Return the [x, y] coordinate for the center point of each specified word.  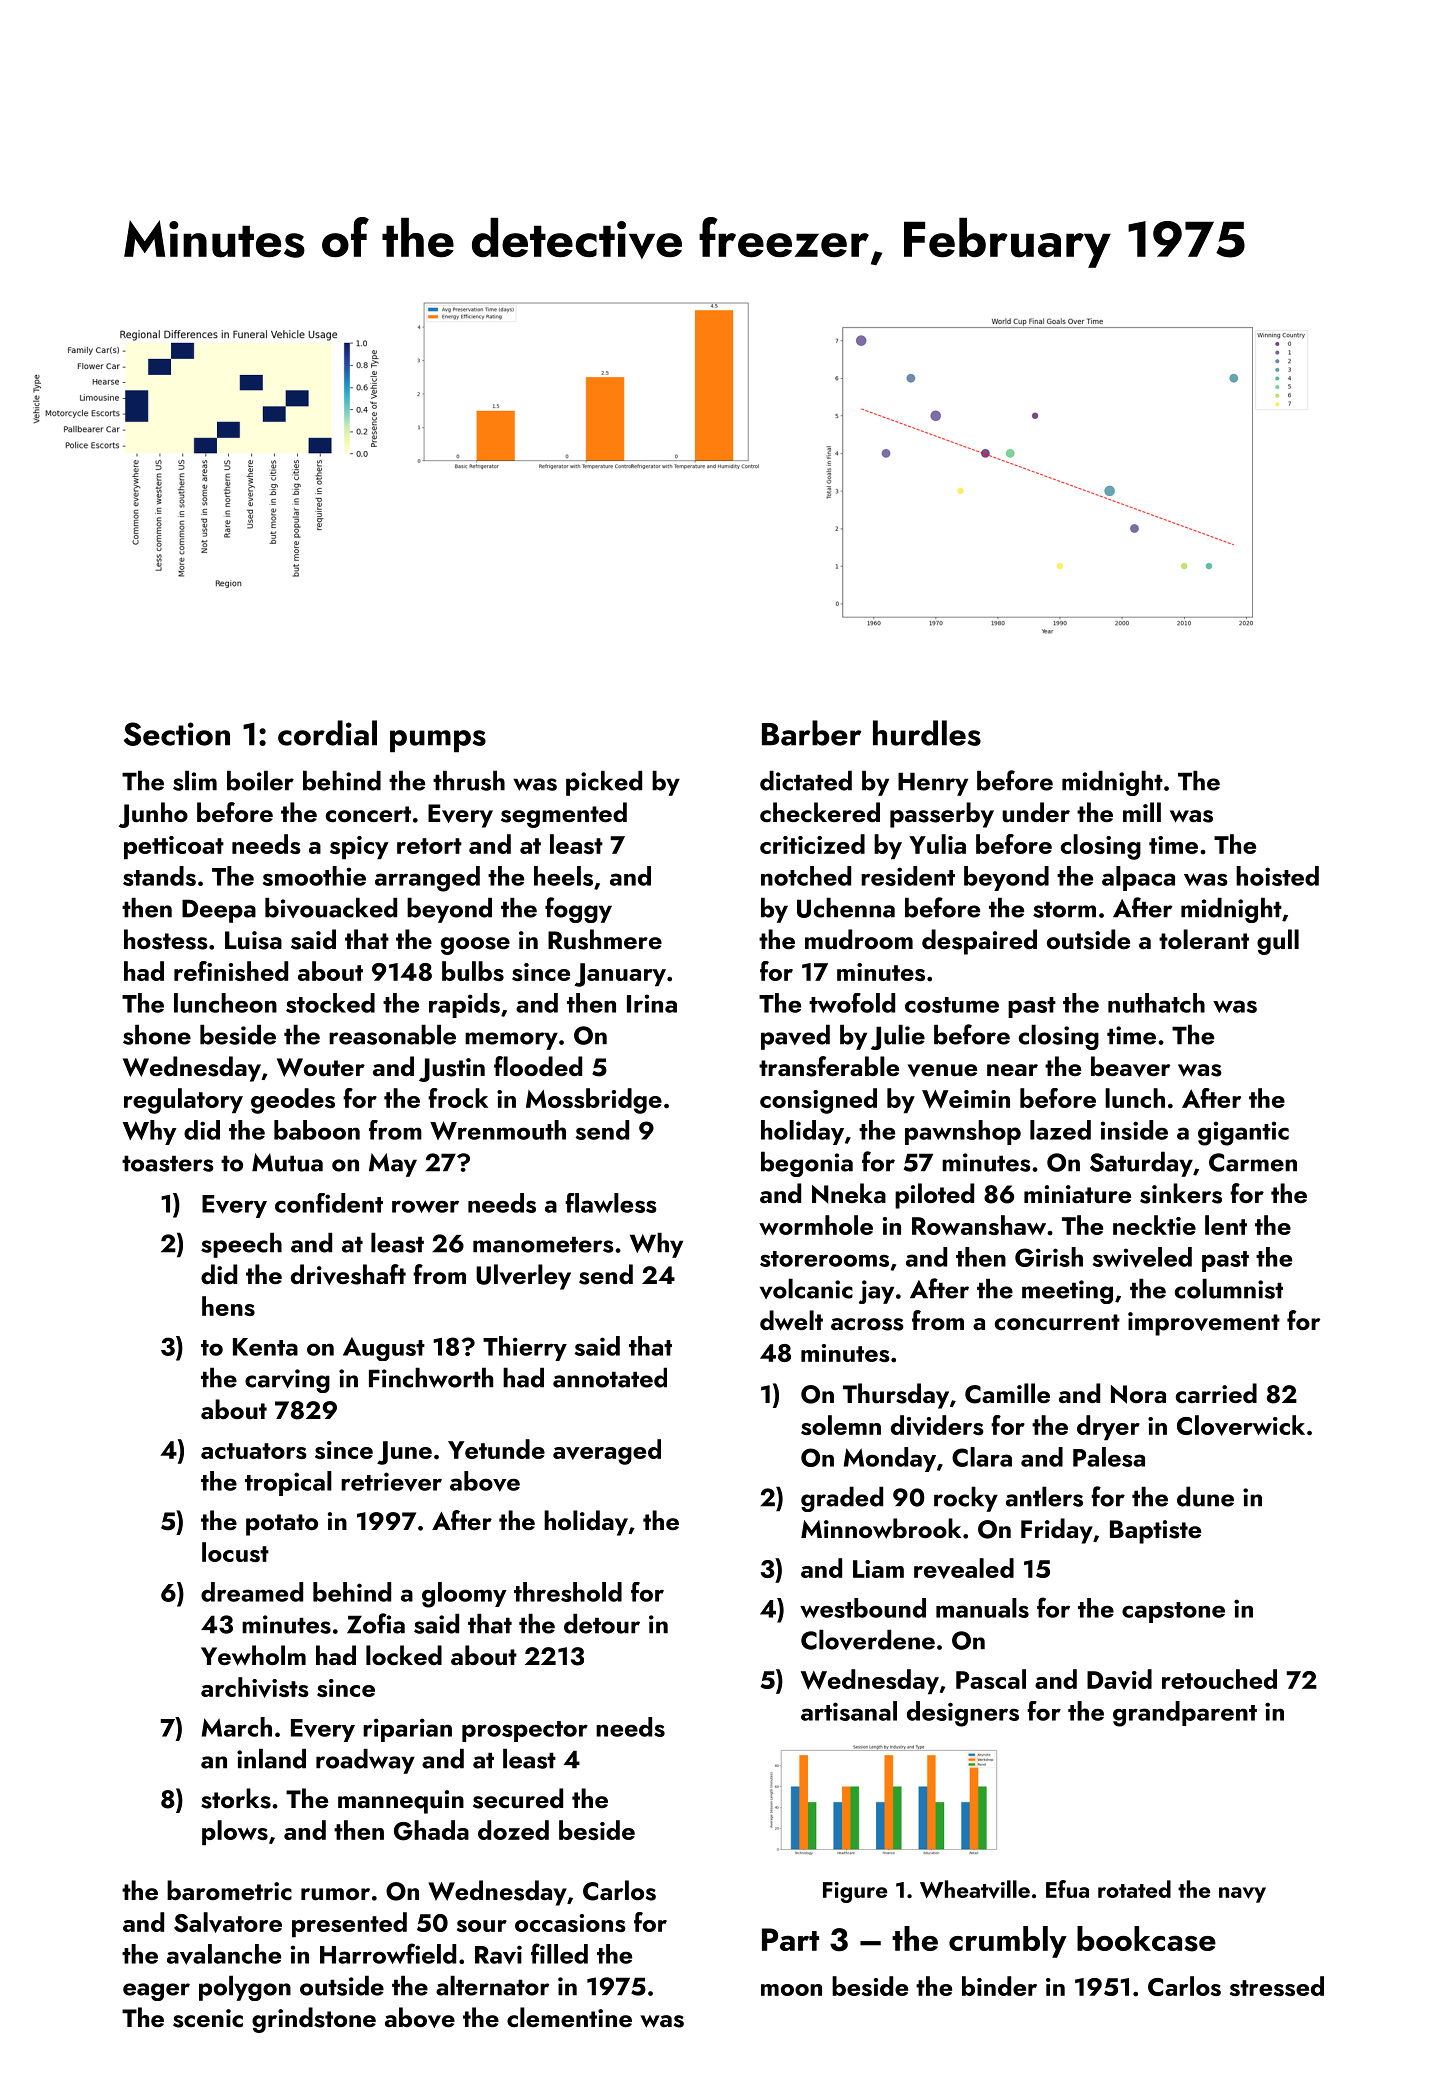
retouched [1219, 1679]
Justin [452, 1070]
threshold [568, 1592]
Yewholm [253, 1655]
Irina [652, 1003]
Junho [153, 815]
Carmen [1253, 1162]
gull [1278, 942]
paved [795, 1037]
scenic [208, 2018]
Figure [855, 1892]
